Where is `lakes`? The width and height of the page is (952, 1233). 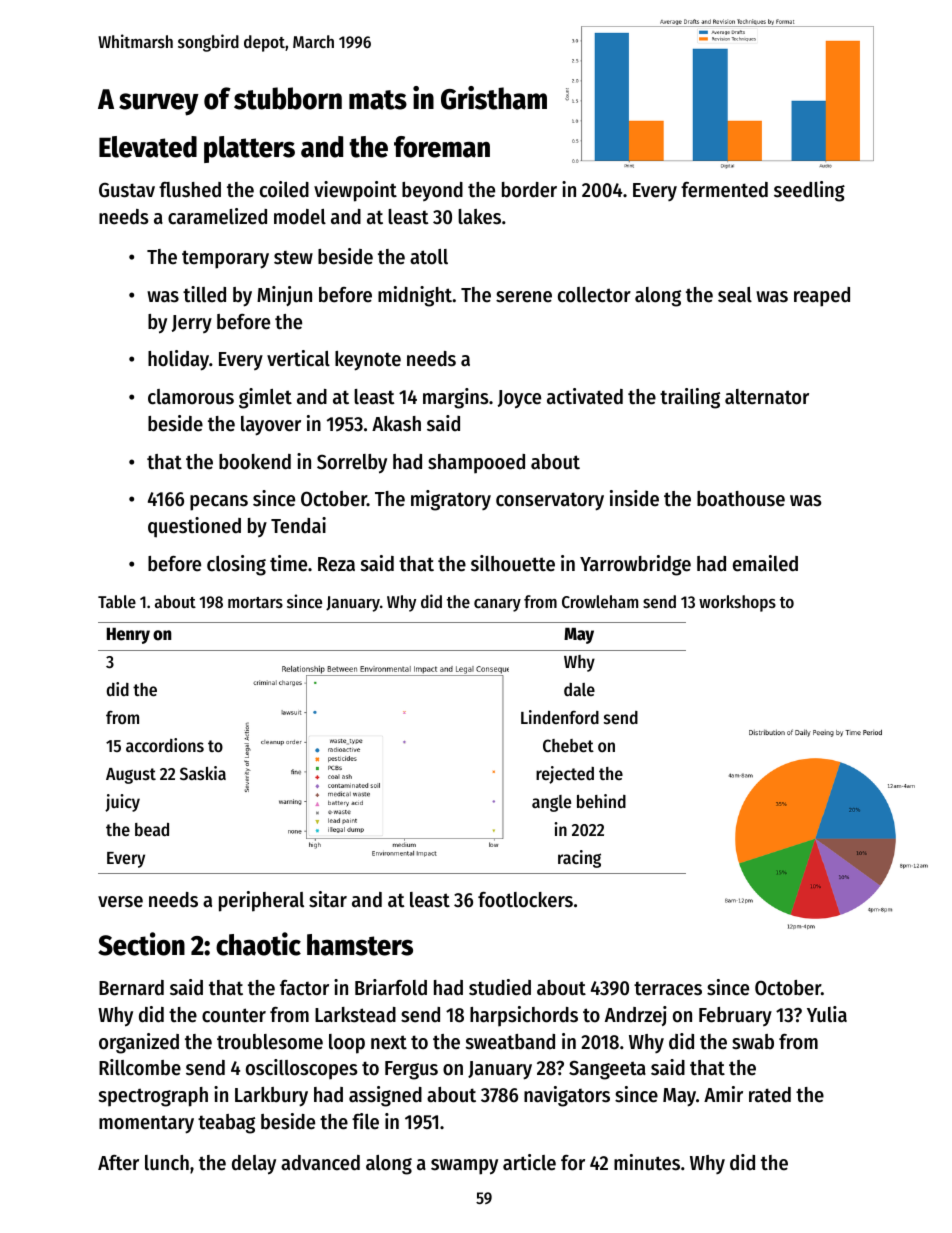
lakes is located at coordinates (479, 217).
